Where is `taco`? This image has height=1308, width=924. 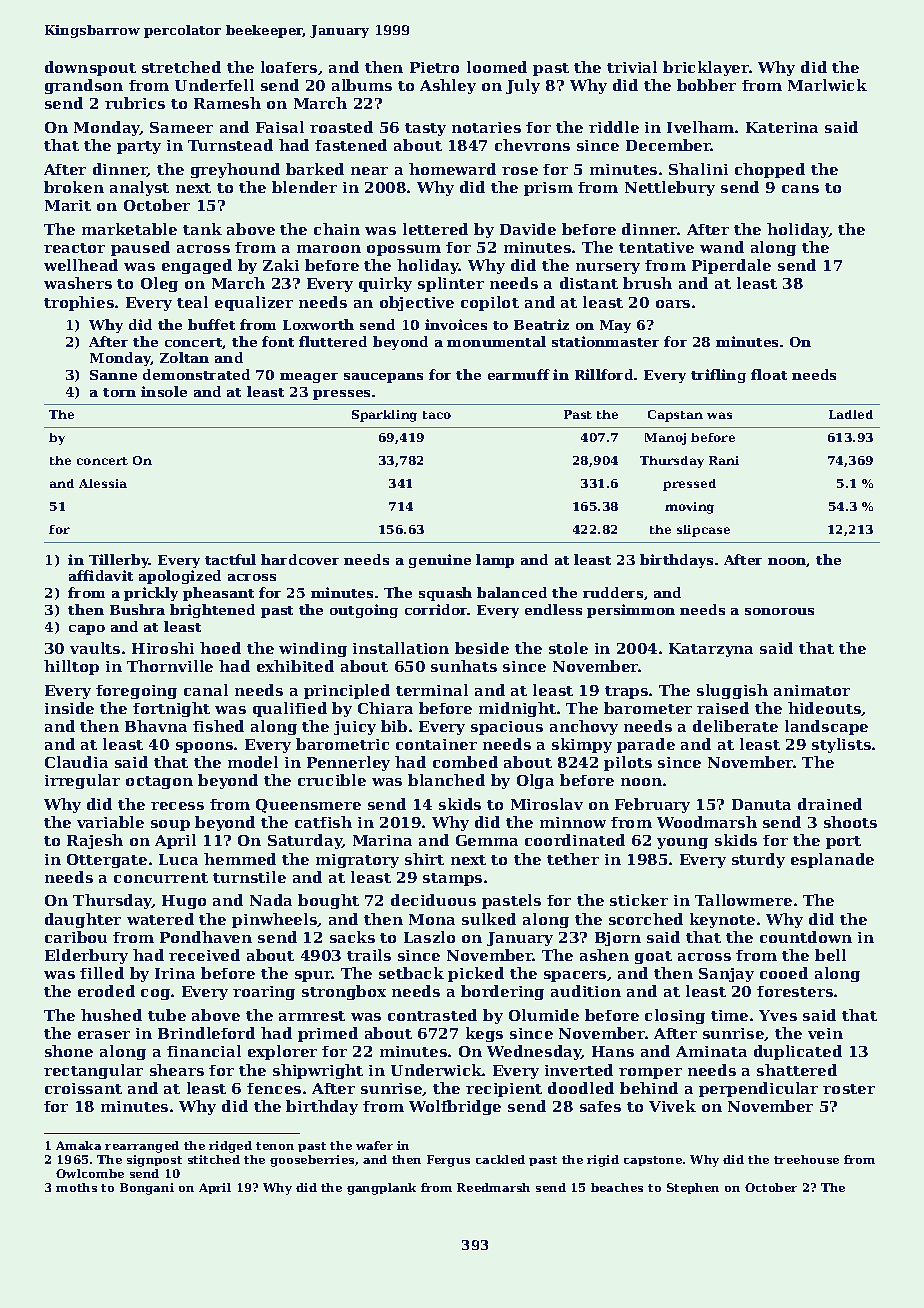
taco is located at coordinates (437, 415).
